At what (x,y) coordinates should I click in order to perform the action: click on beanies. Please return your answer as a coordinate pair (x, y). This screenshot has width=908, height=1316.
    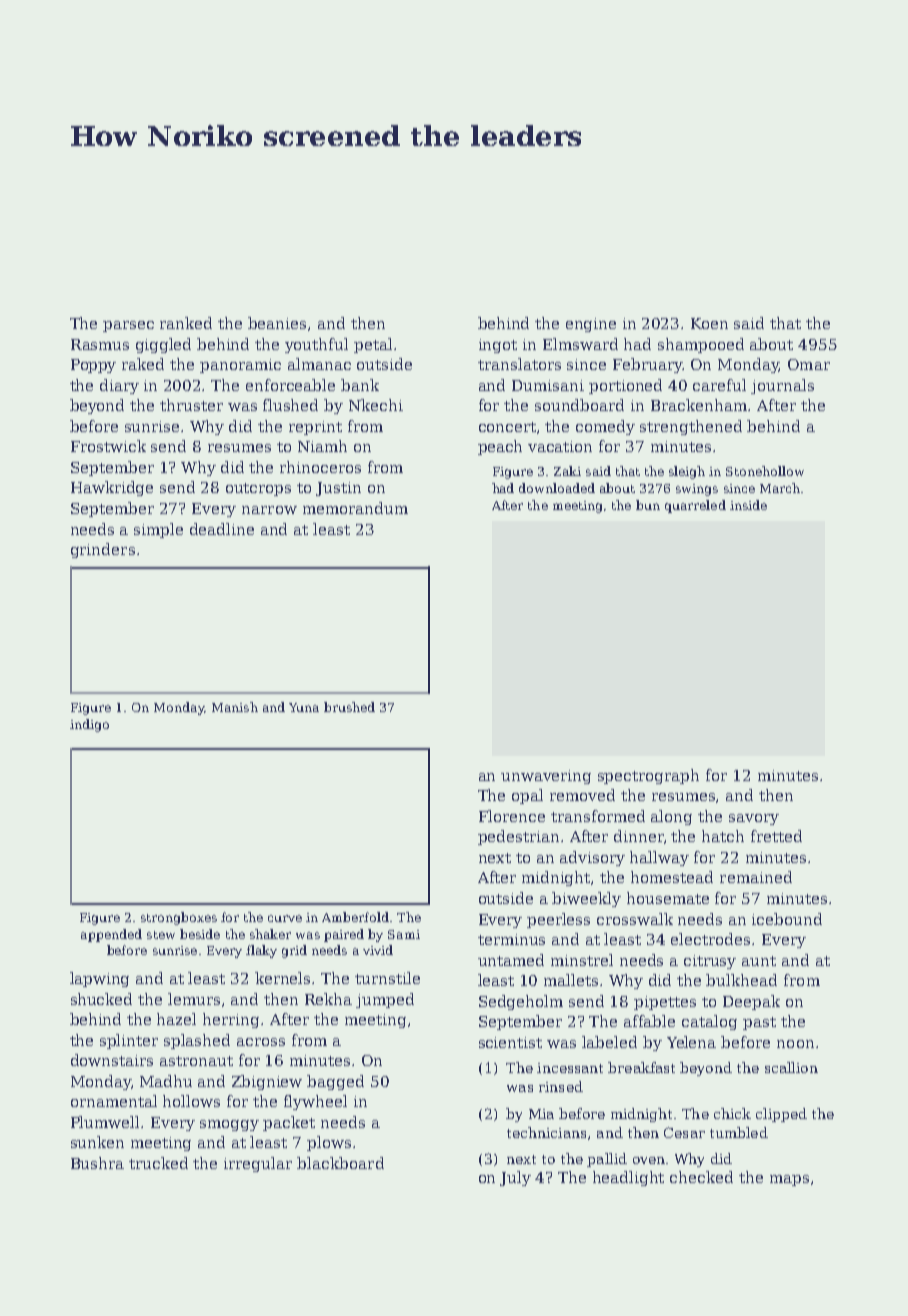
    Looking at the image, I should click on (277, 323).
